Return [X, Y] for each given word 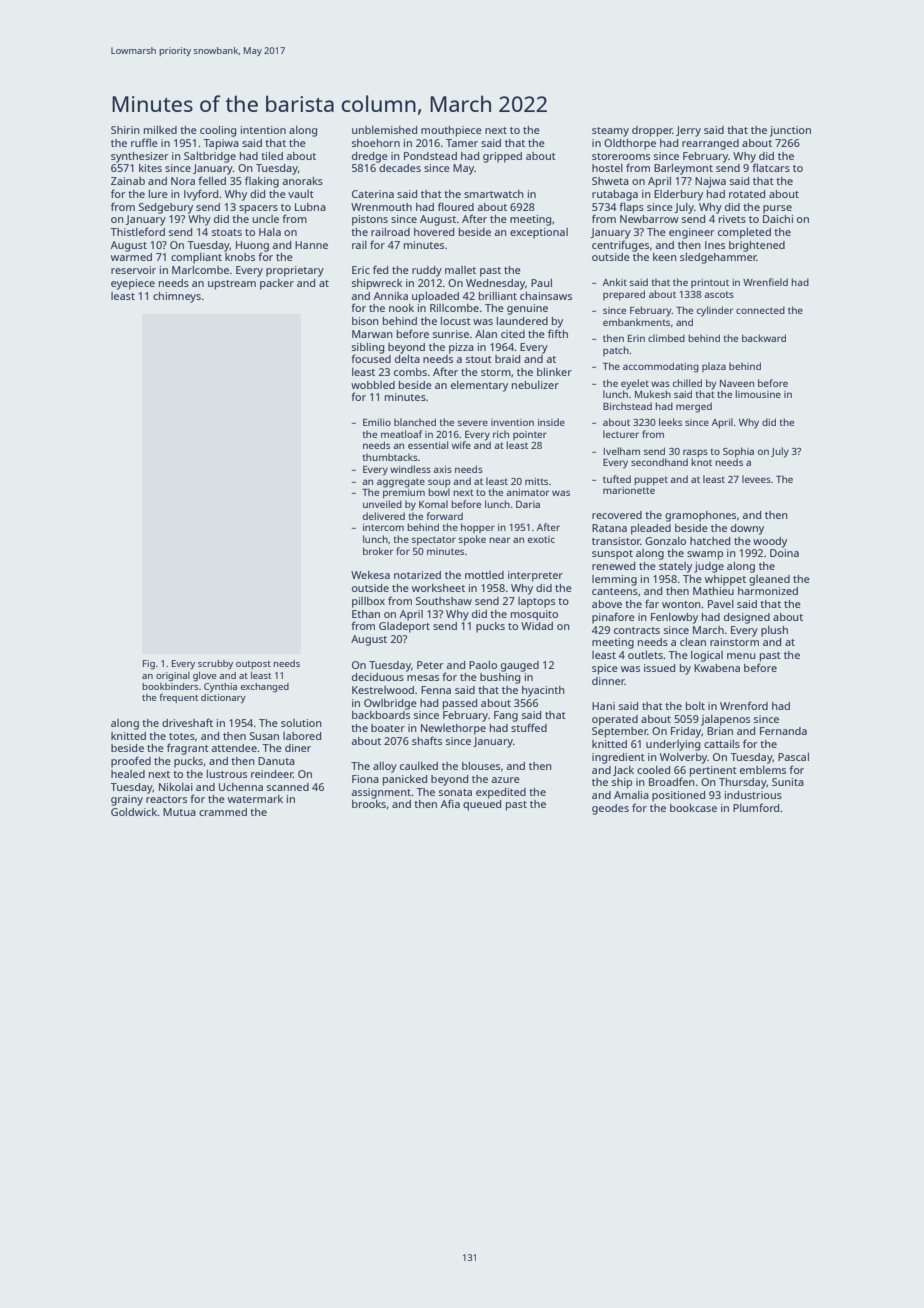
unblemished [384, 130]
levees [756, 479]
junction [790, 131]
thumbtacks [390, 457]
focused [371, 358]
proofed [131, 762]
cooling [218, 131]
